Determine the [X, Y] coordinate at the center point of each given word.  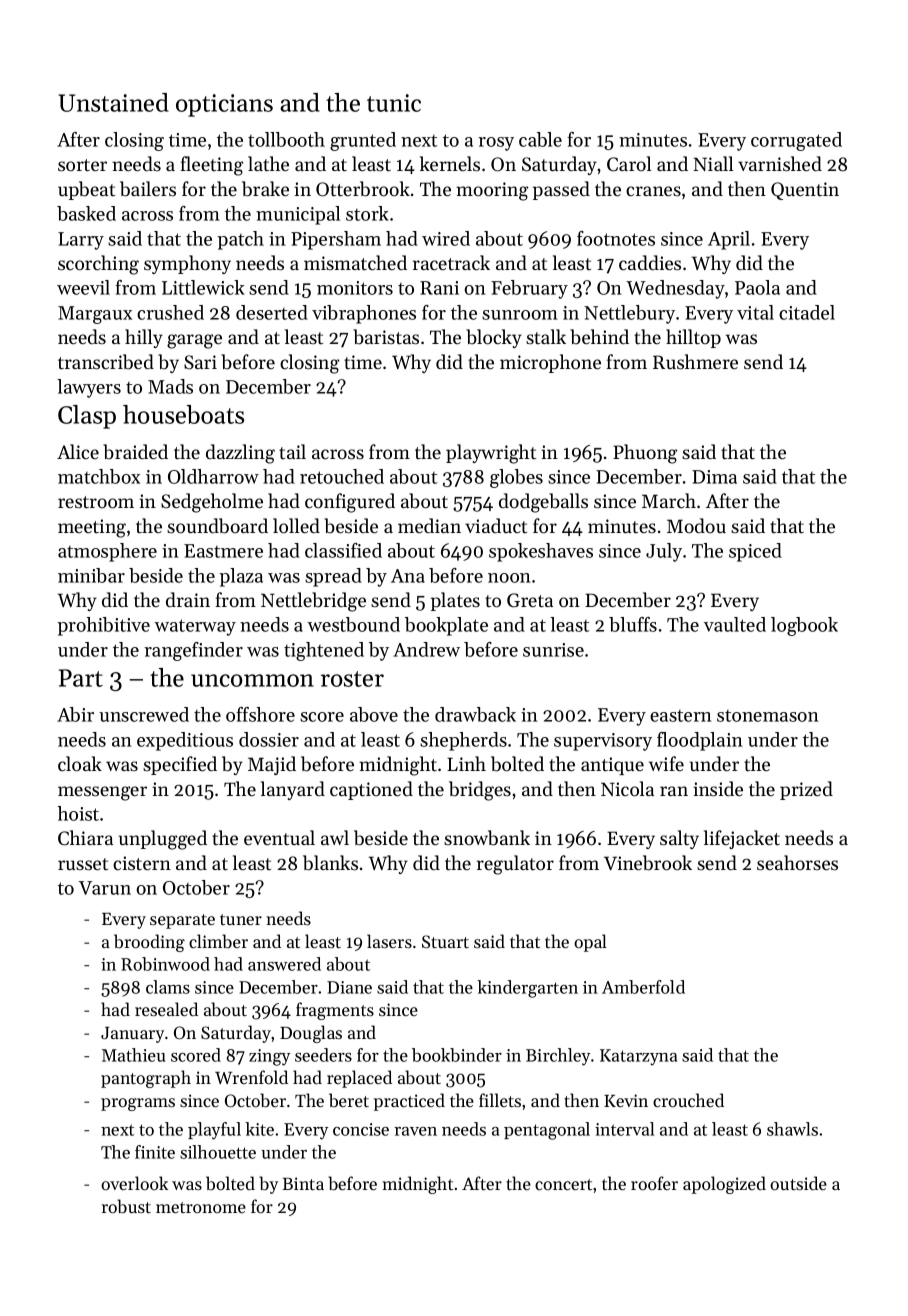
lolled [296, 526]
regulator [515, 865]
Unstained [113, 102]
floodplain [700, 741]
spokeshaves [541, 552]
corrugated [796, 141]
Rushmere [695, 361]
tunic [394, 103]
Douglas [311, 1034]
